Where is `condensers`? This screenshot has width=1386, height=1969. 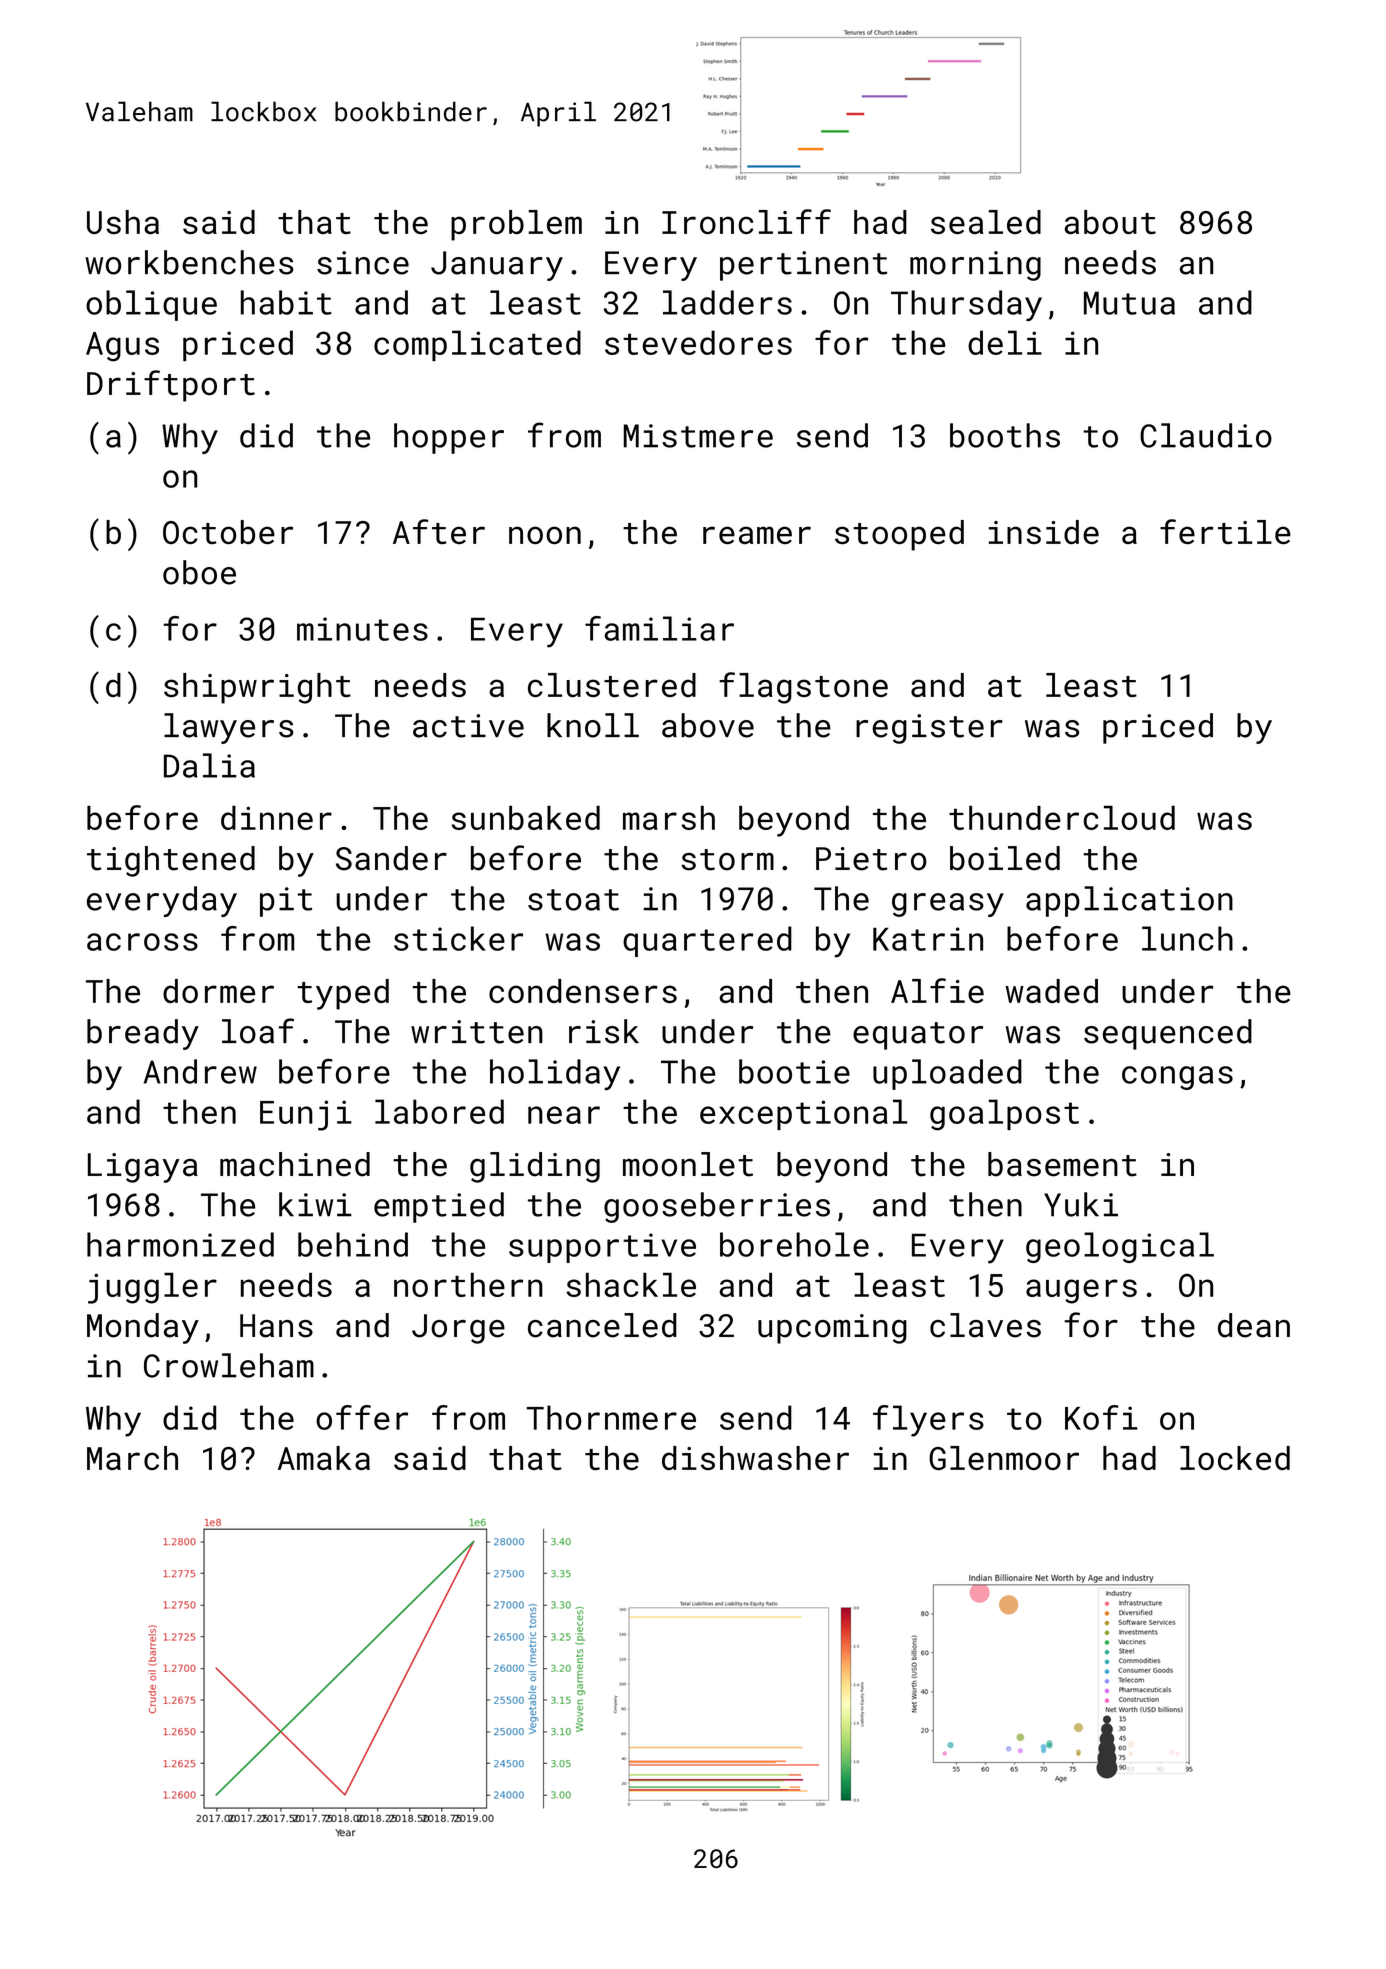
condensers is located at coordinates (583, 991).
